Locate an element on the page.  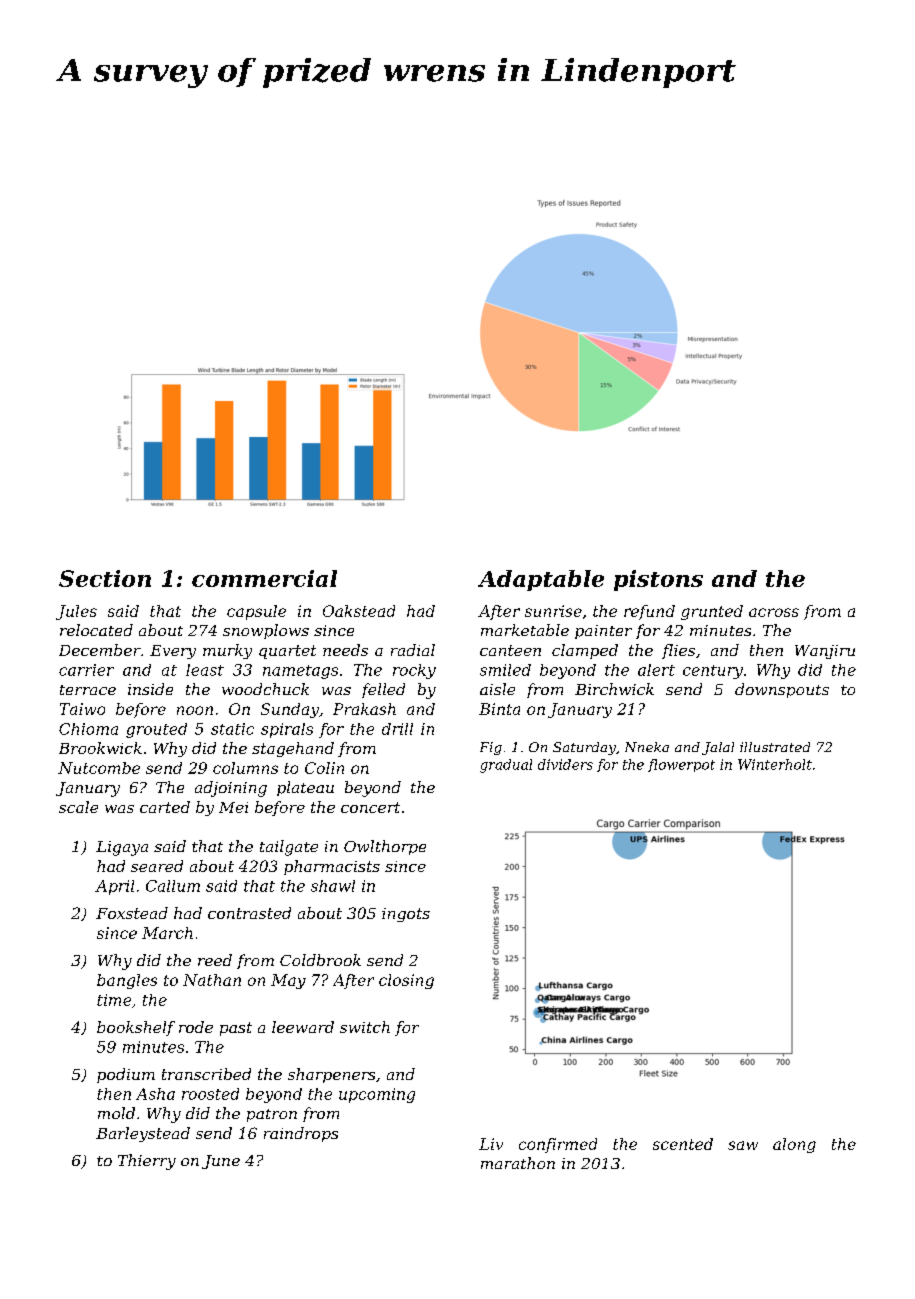
across is located at coordinates (774, 612).
